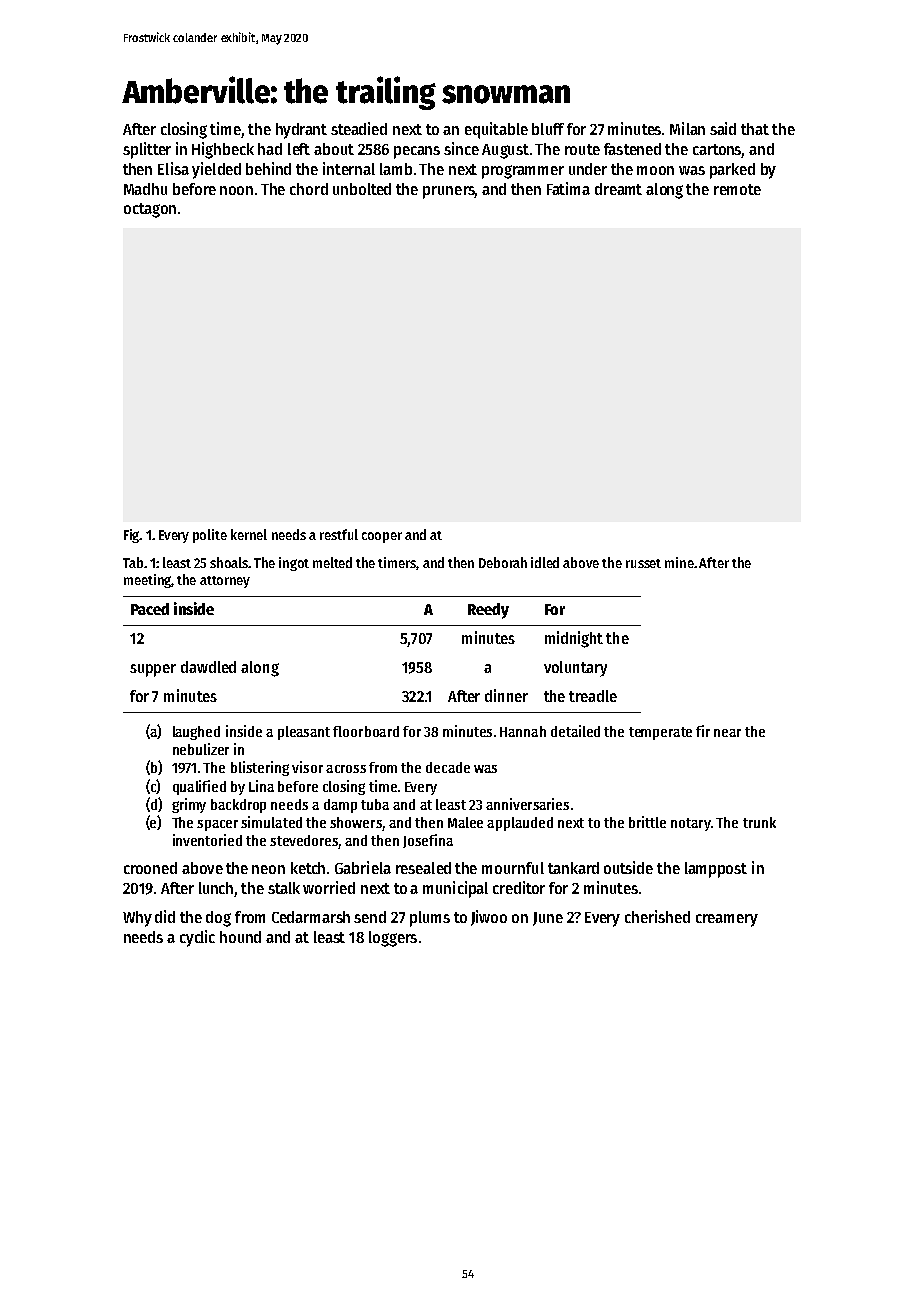 This image has width=924, height=1308. What do you see at coordinates (755, 129) in the image?
I see `that` at bounding box center [755, 129].
